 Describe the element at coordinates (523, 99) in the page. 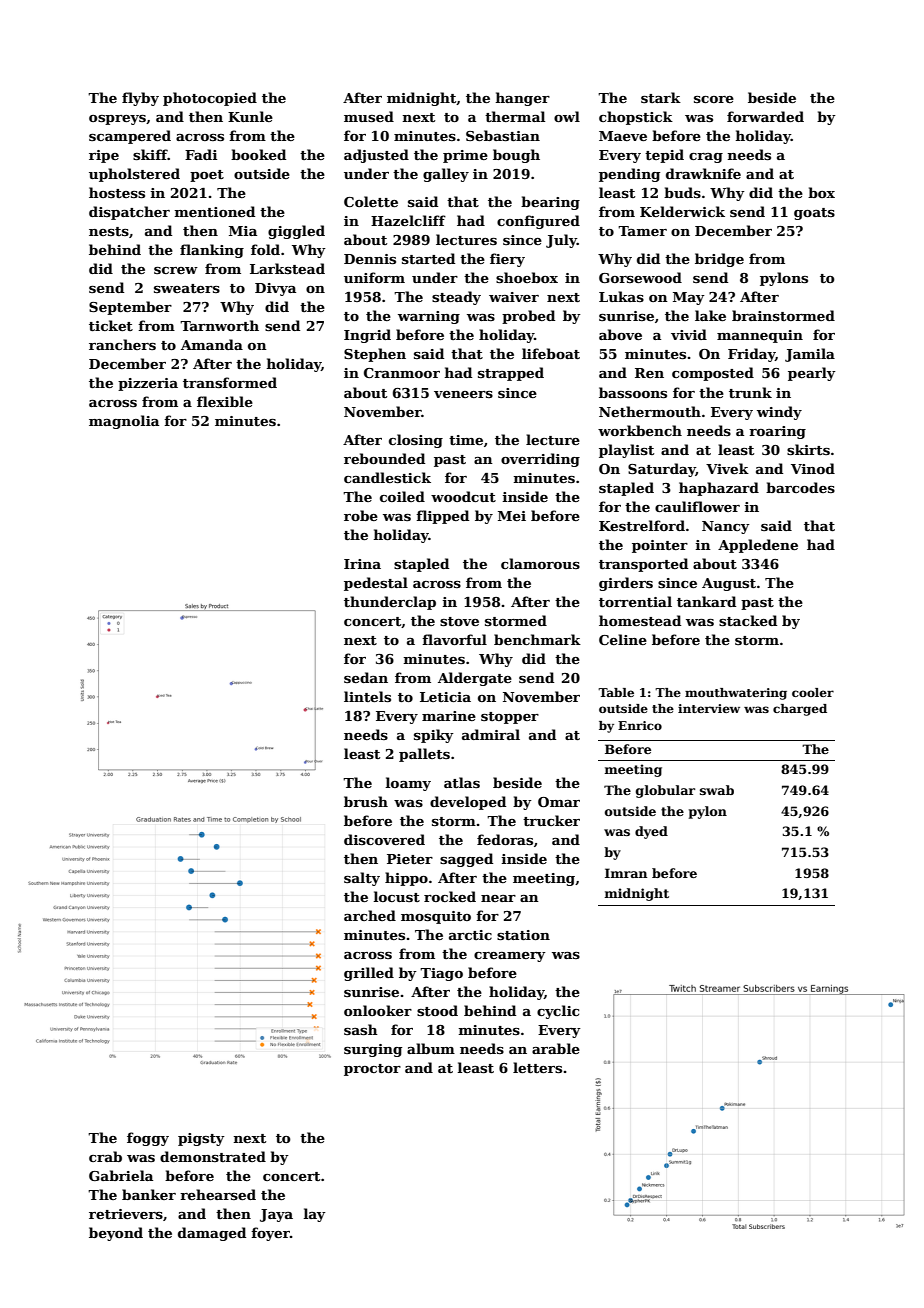

I see `hanger` at that location.
